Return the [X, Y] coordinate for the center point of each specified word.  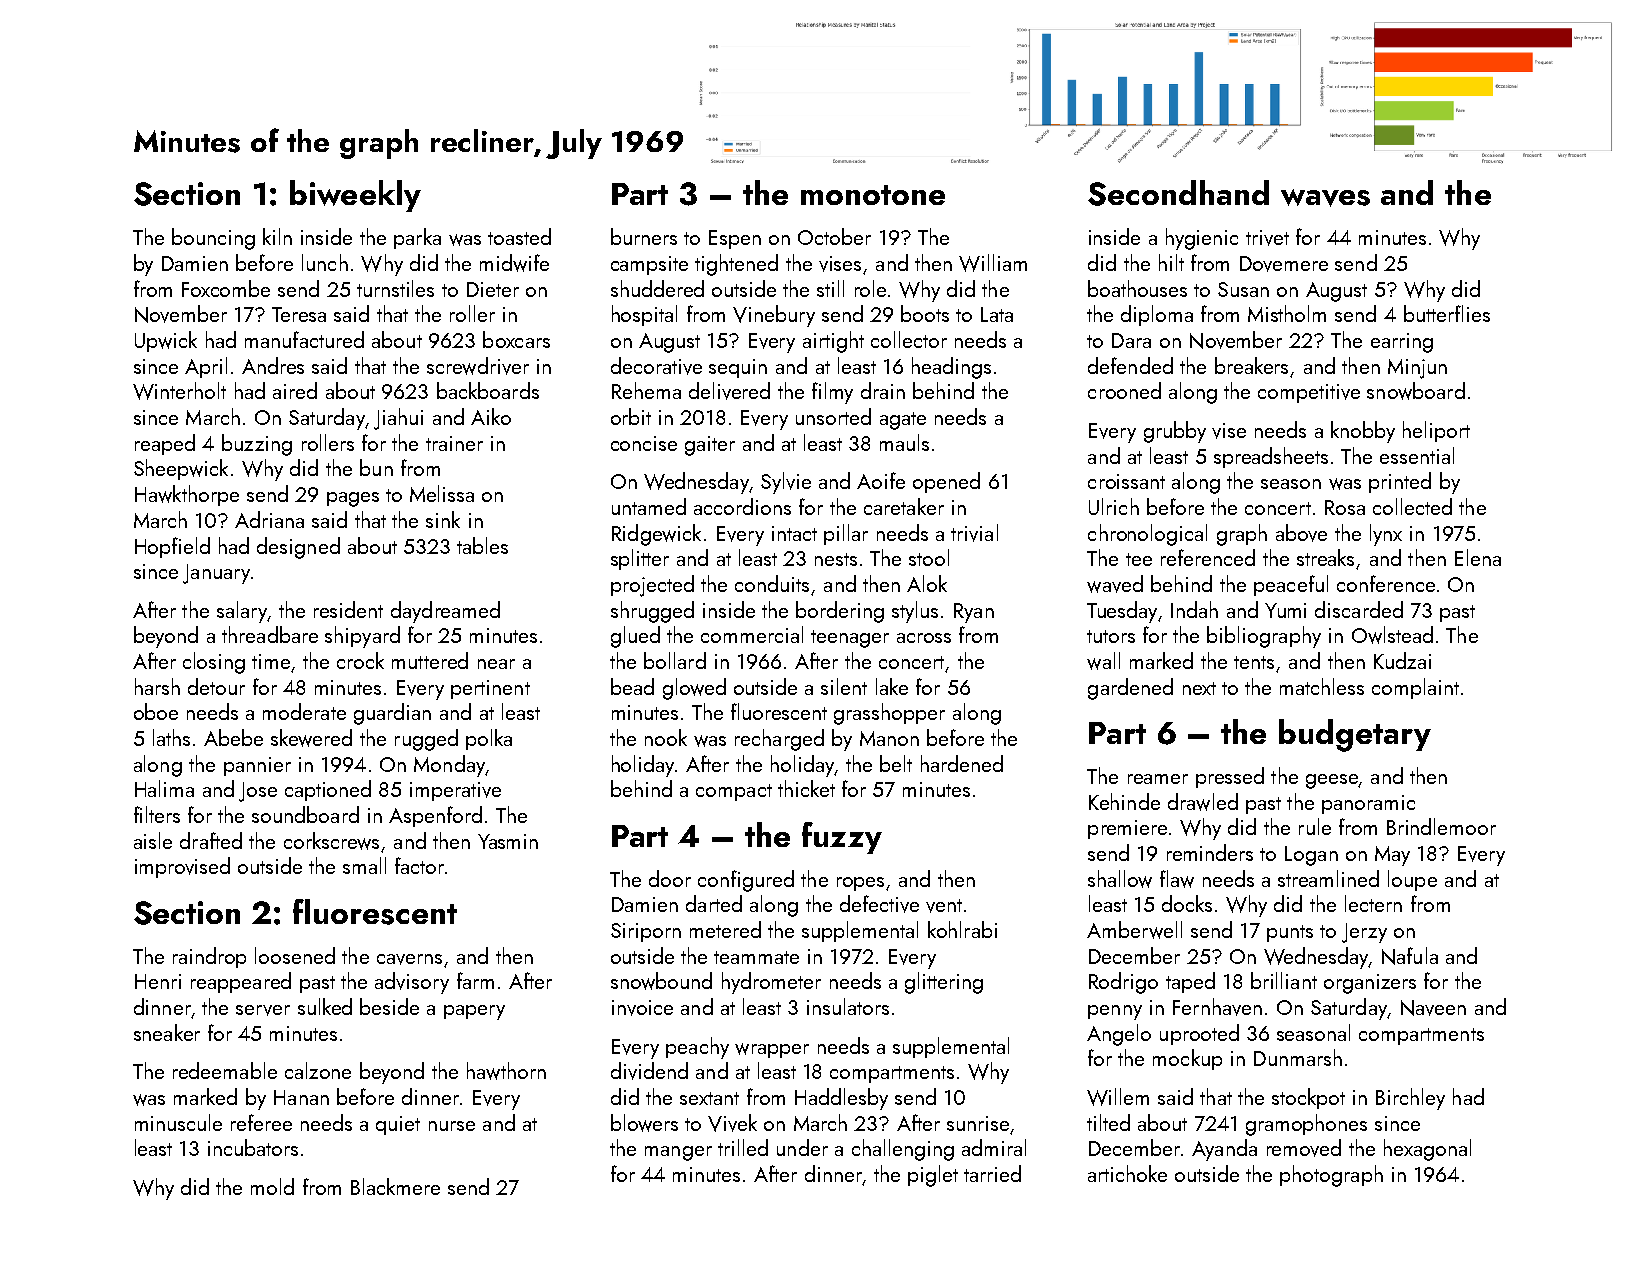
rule [1315, 826]
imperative [455, 791]
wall [1103, 661]
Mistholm [1287, 313]
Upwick [166, 341]
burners [644, 236]
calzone [318, 1070]
